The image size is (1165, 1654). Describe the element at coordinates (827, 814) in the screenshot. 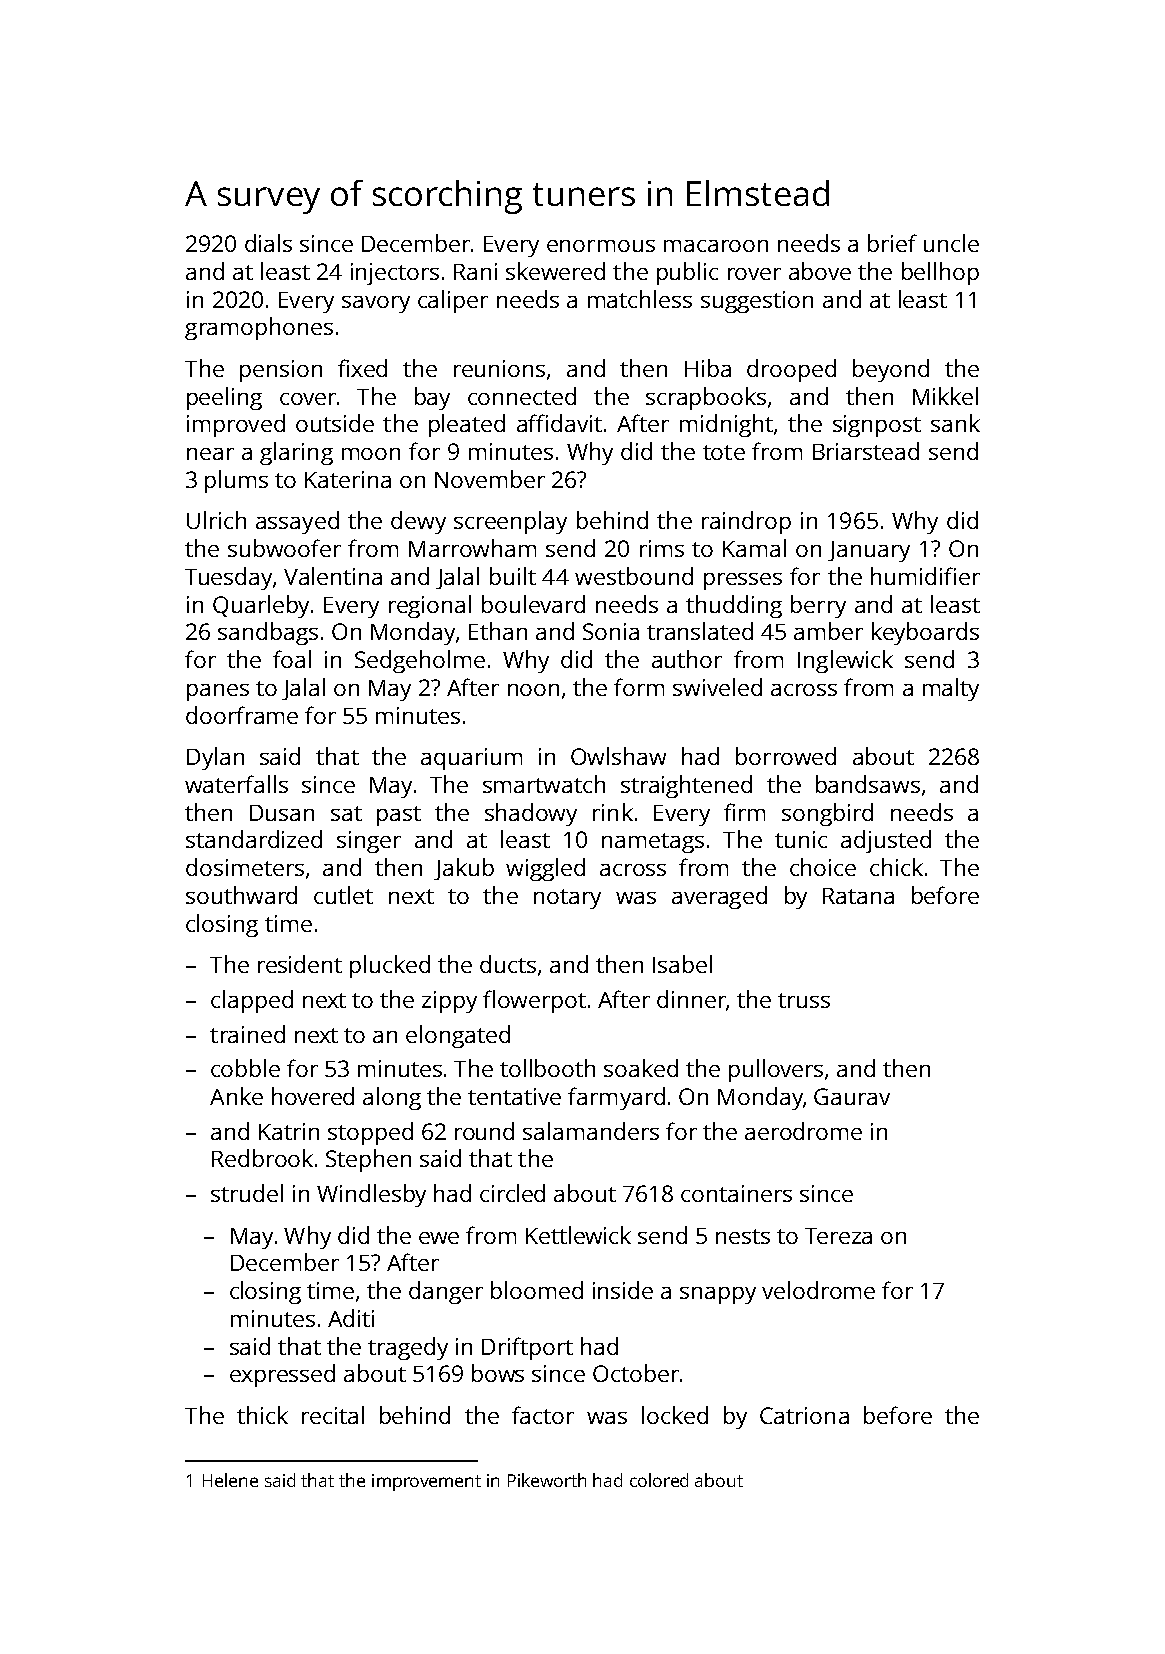

I see `songbird` at that location.
